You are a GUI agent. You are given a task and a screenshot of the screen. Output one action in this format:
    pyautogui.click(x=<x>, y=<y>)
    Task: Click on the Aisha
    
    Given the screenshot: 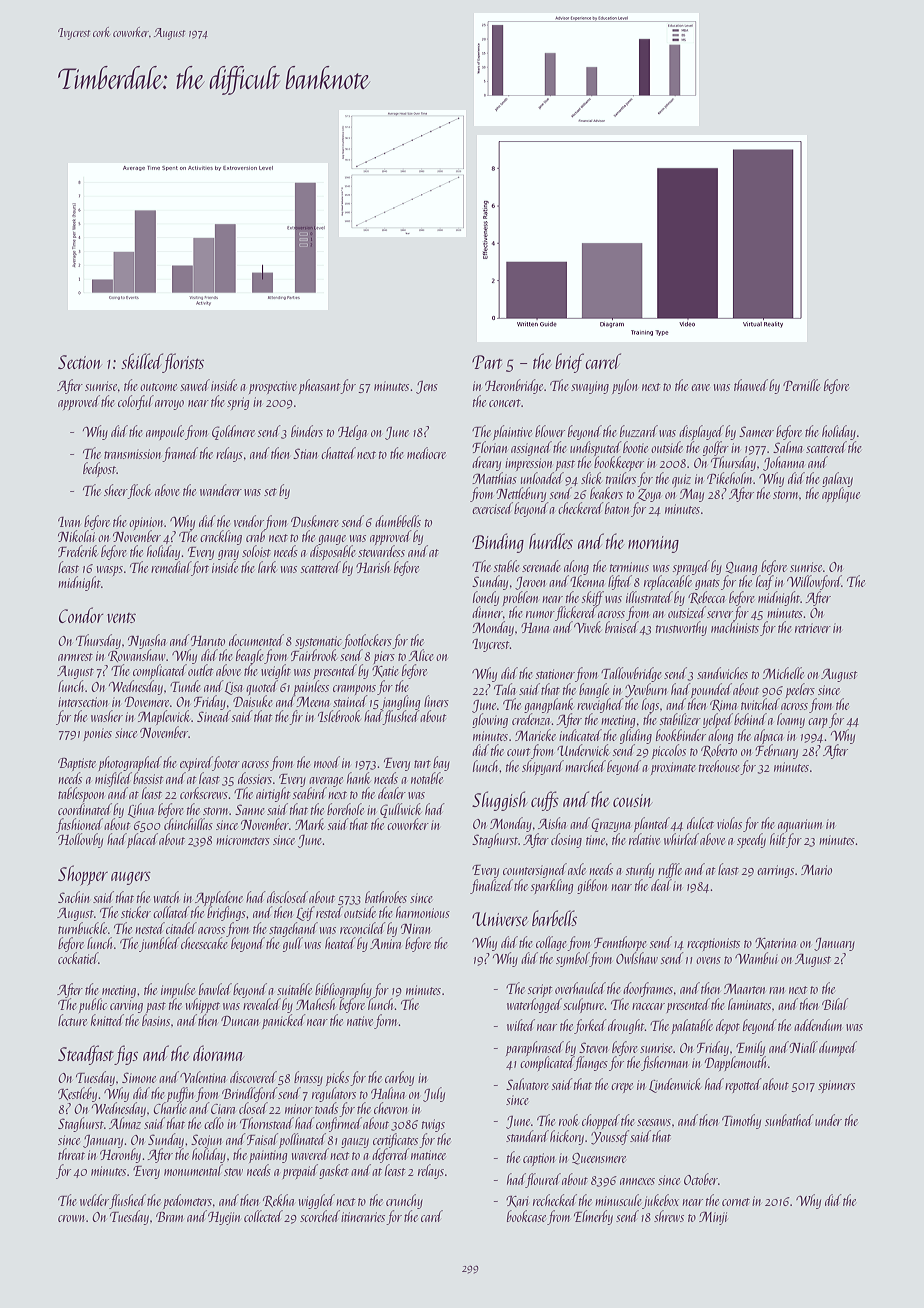 What is the action you would take?
    pyautogui.click(x=552, y=823)
